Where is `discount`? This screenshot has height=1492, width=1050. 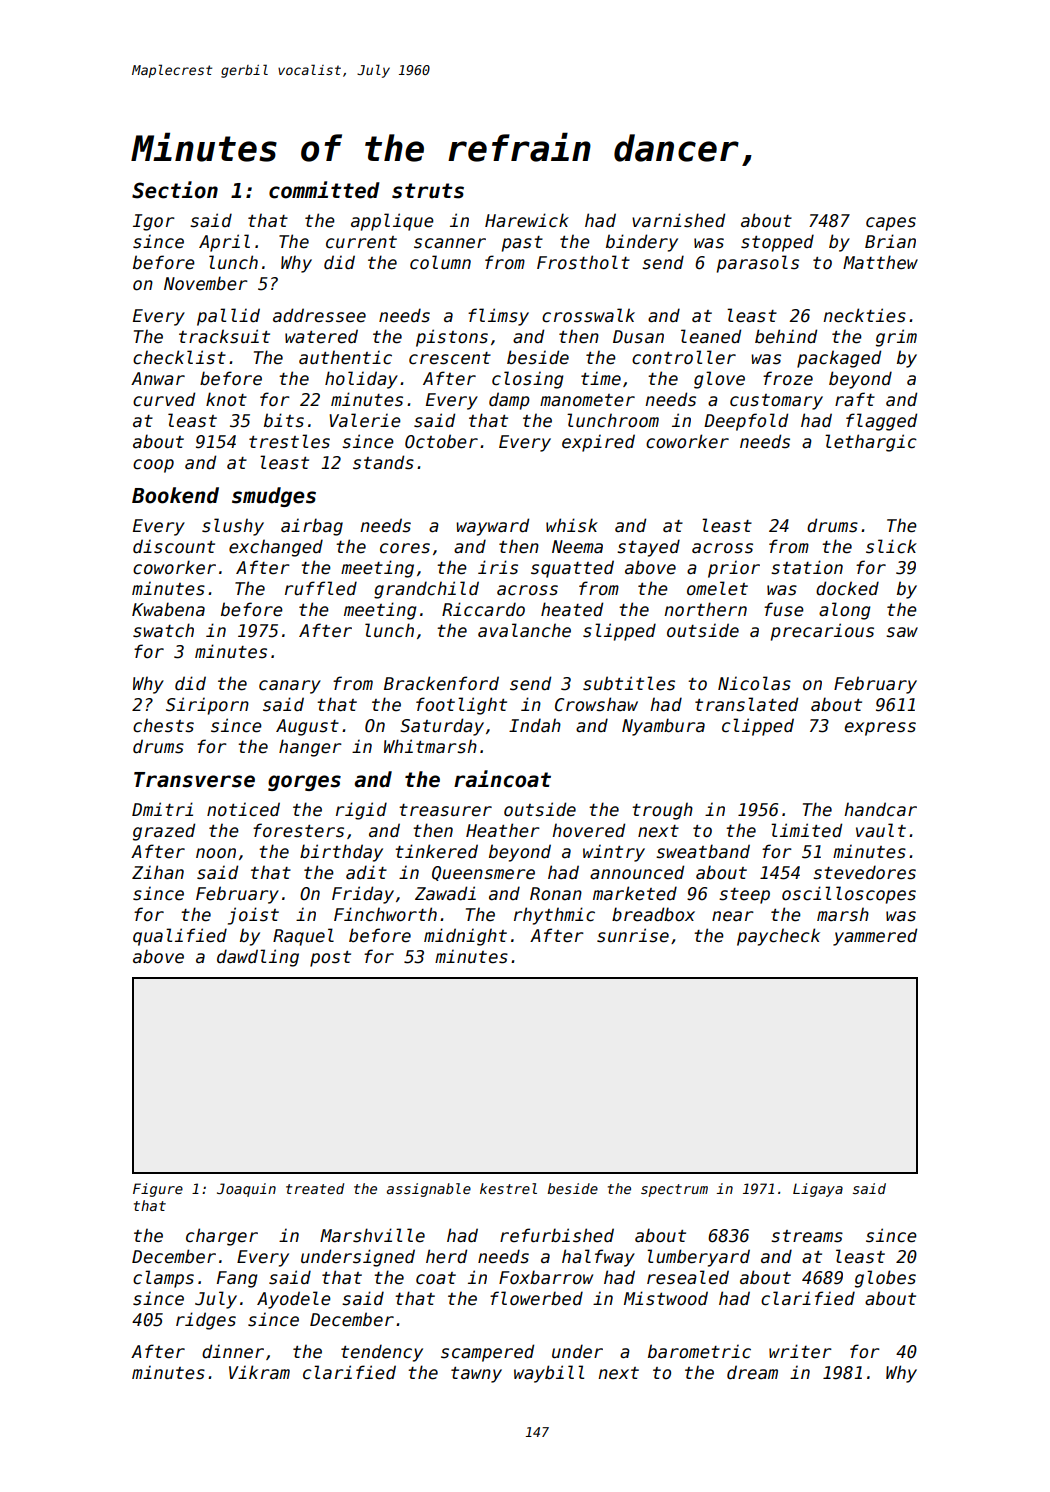
discount is located at coordinates (174, 546).
